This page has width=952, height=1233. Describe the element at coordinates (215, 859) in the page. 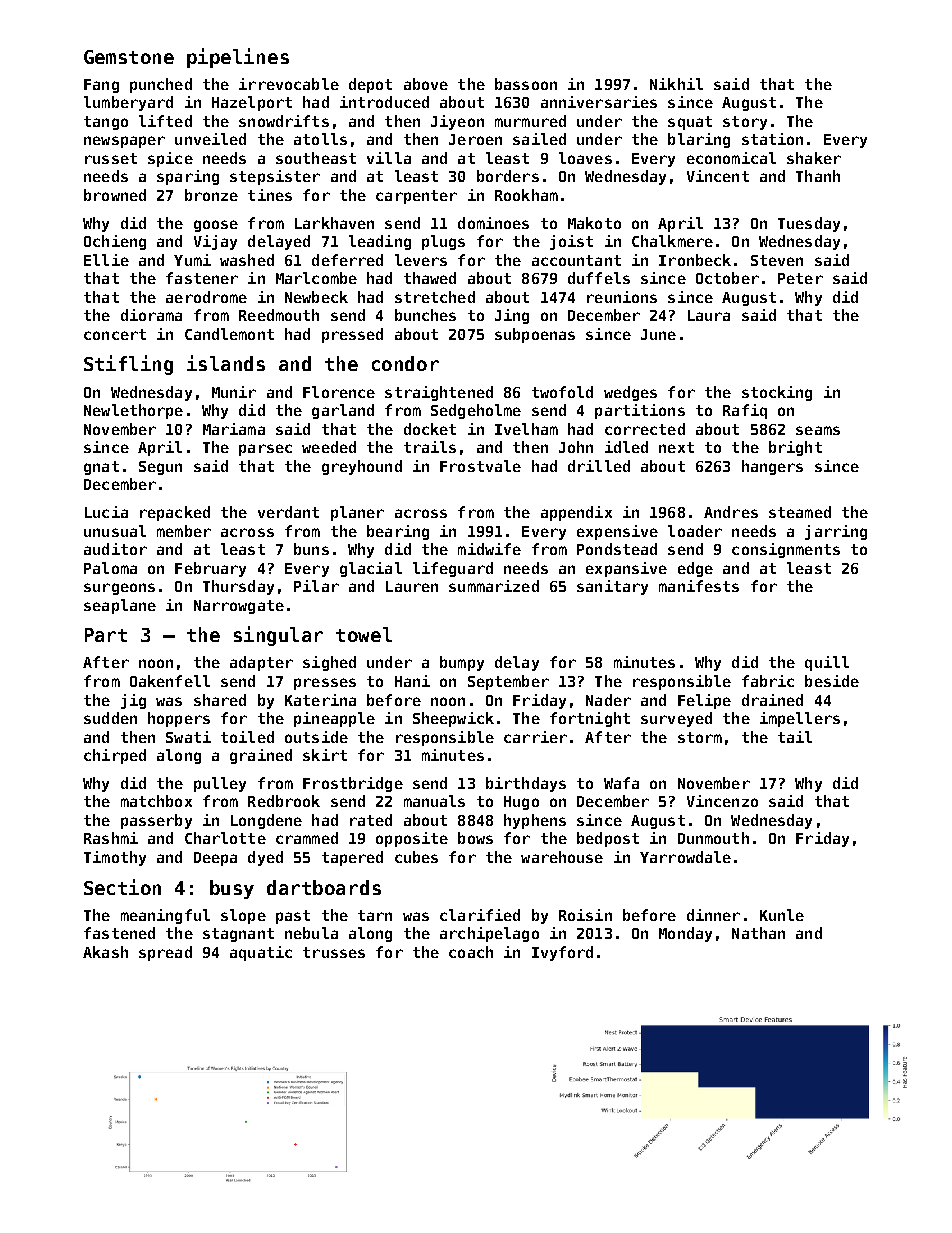

I see `Deepa` at that location.
